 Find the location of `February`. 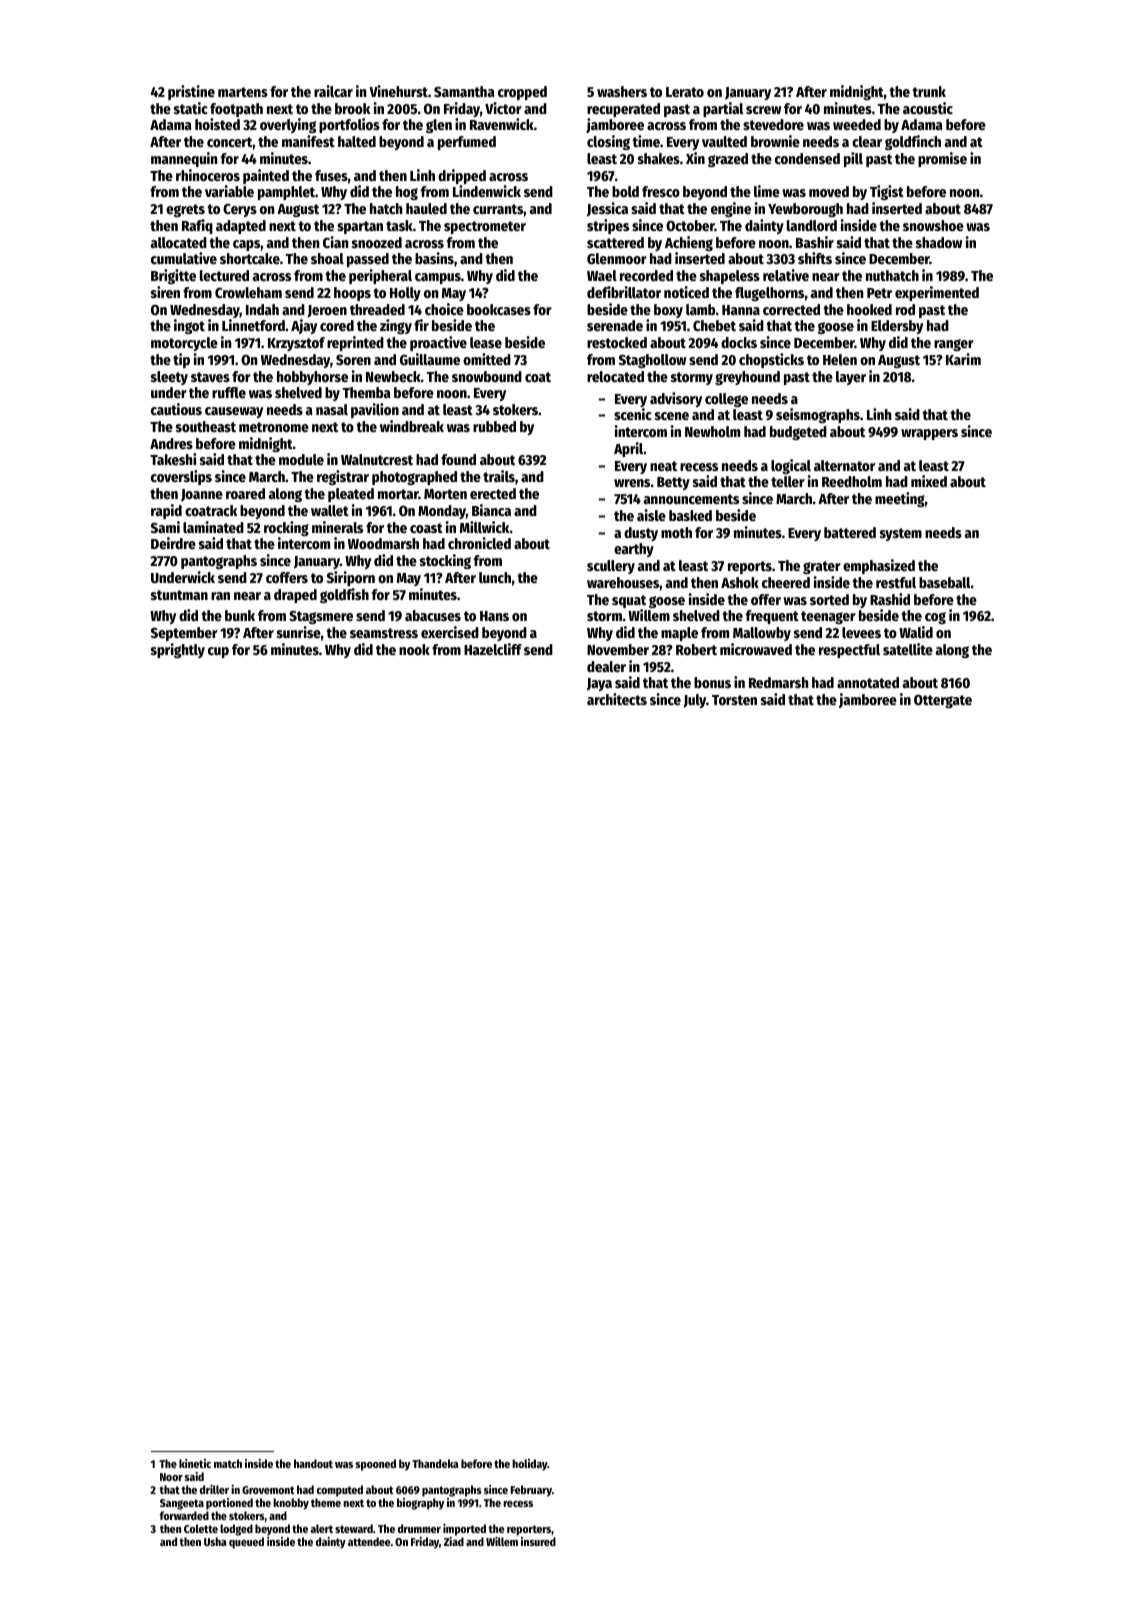

February is located at coordinates (531, 1491).
